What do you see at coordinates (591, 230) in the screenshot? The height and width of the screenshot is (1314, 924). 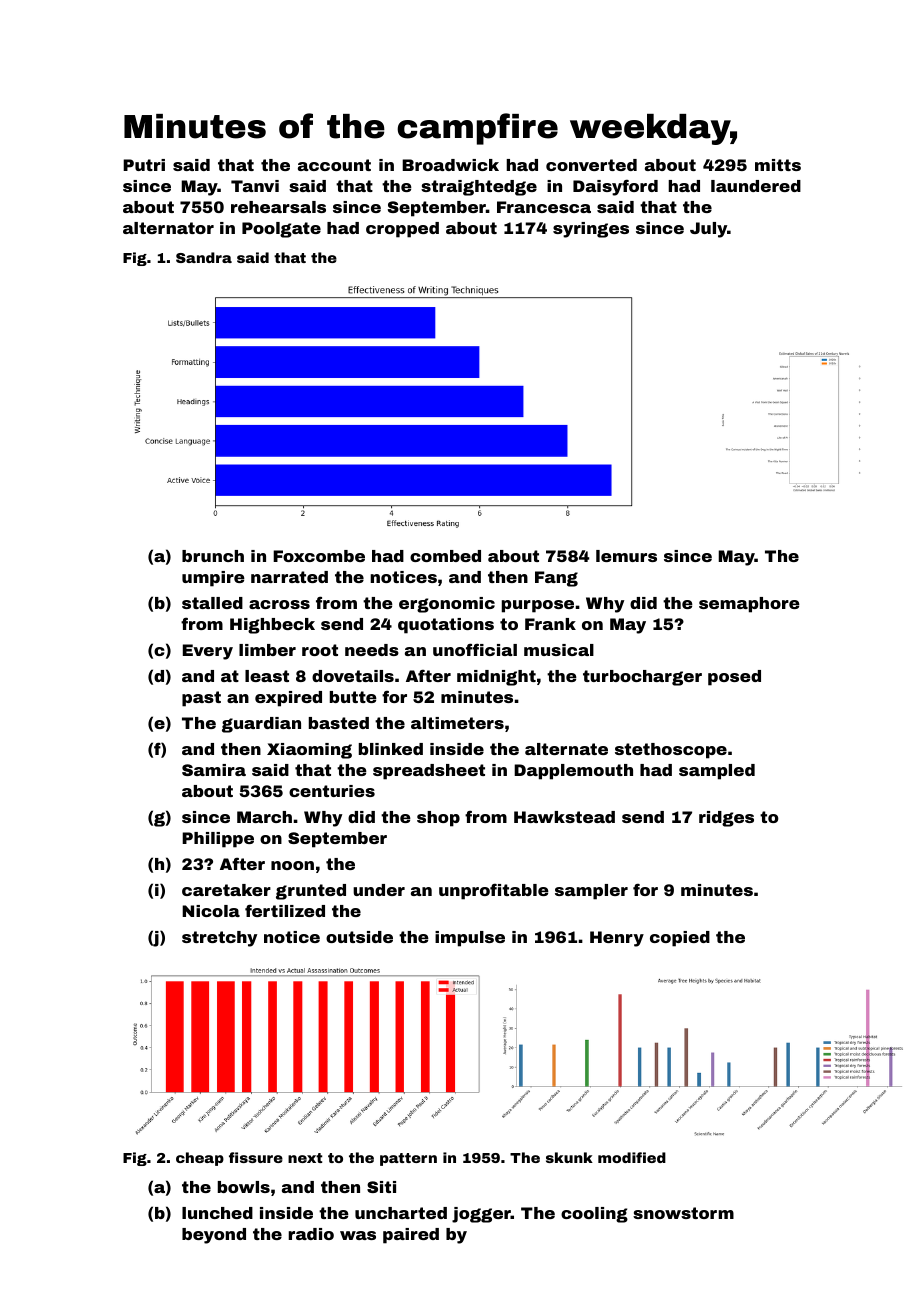 I see `syringes` at bounding box center [591, 230].
